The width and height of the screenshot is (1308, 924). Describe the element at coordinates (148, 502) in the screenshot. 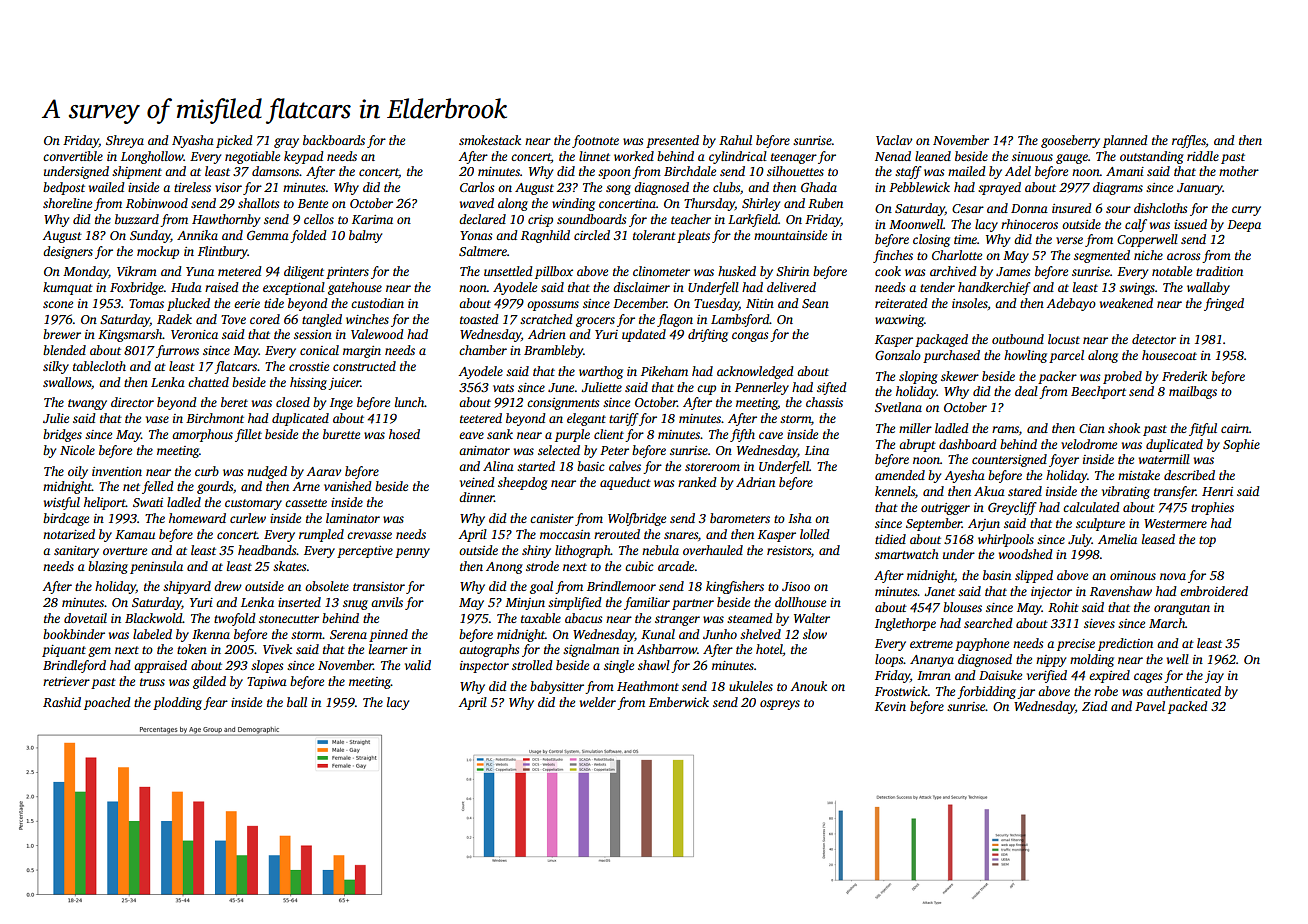

I see `Swati` at that location.
